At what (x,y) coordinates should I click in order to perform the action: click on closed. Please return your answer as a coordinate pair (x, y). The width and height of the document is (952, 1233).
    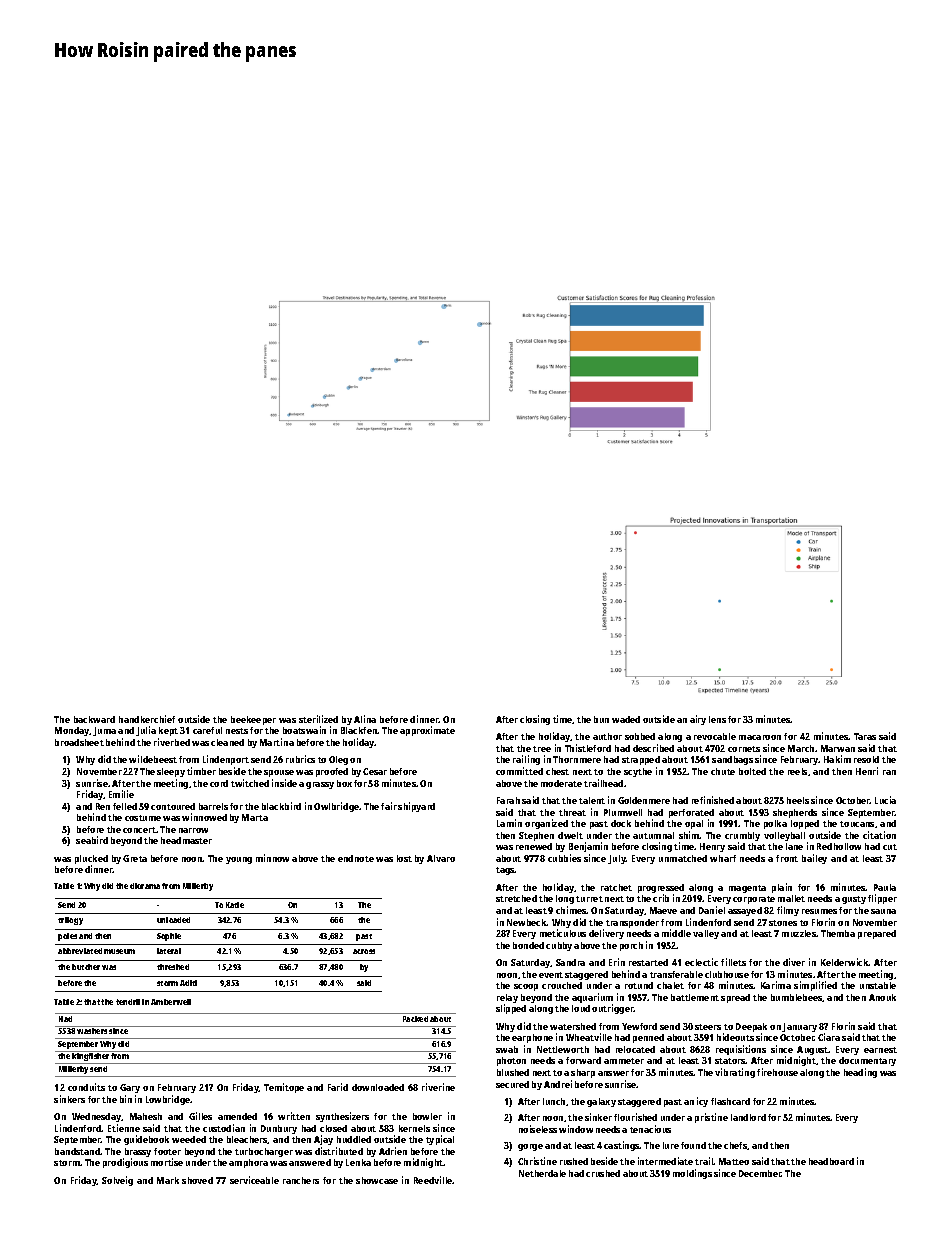
    Looking at the image, I should click on (333, 1128).
